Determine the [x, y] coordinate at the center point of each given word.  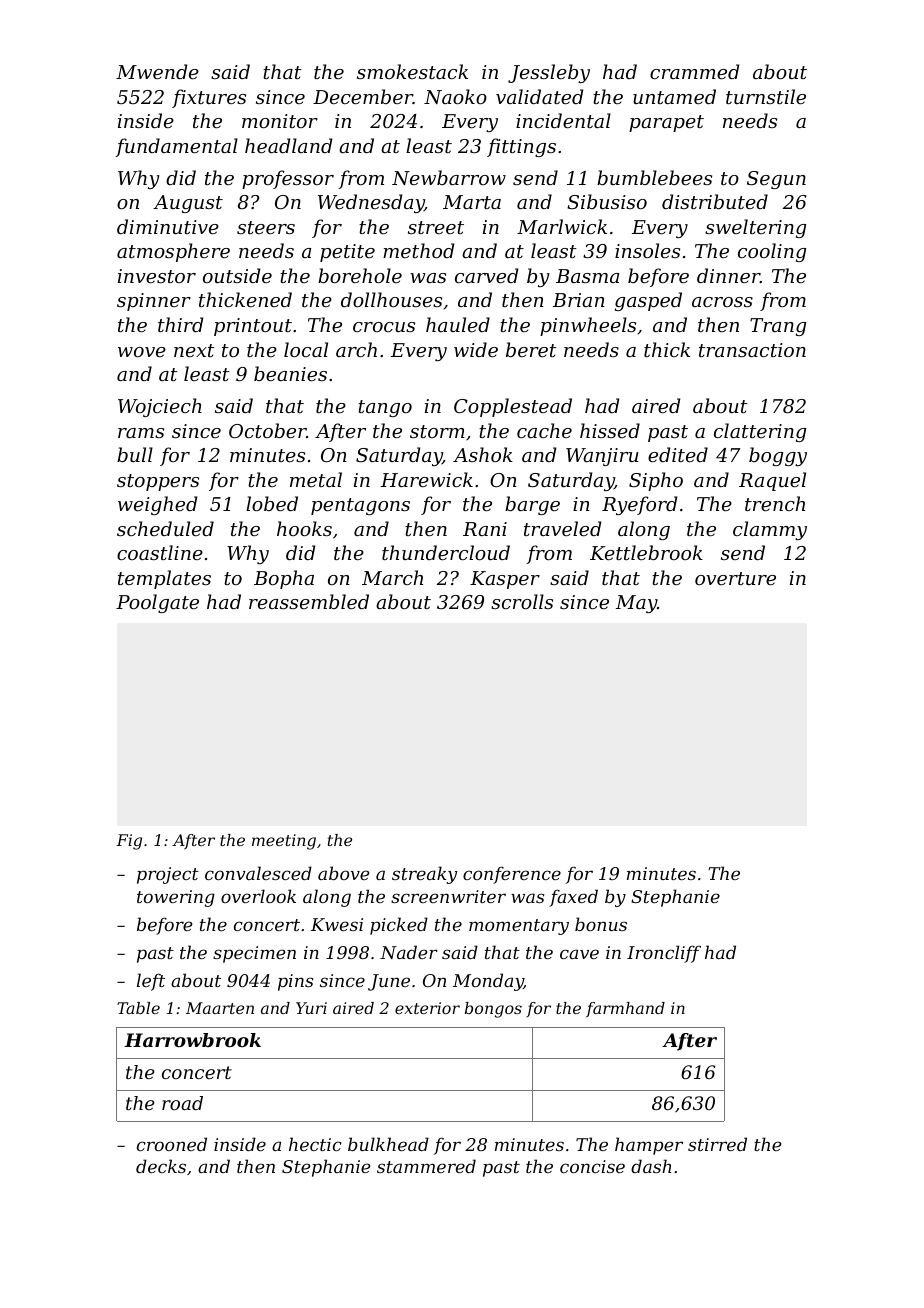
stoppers [158, 482]
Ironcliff [664, 954]
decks [161, 1166]
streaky [424, 875]
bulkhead [388, 1144]
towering [176, 898]
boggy [778, 456]
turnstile [766, 96]
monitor [280, 121]
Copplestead [513, 407]
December [363, 96]
